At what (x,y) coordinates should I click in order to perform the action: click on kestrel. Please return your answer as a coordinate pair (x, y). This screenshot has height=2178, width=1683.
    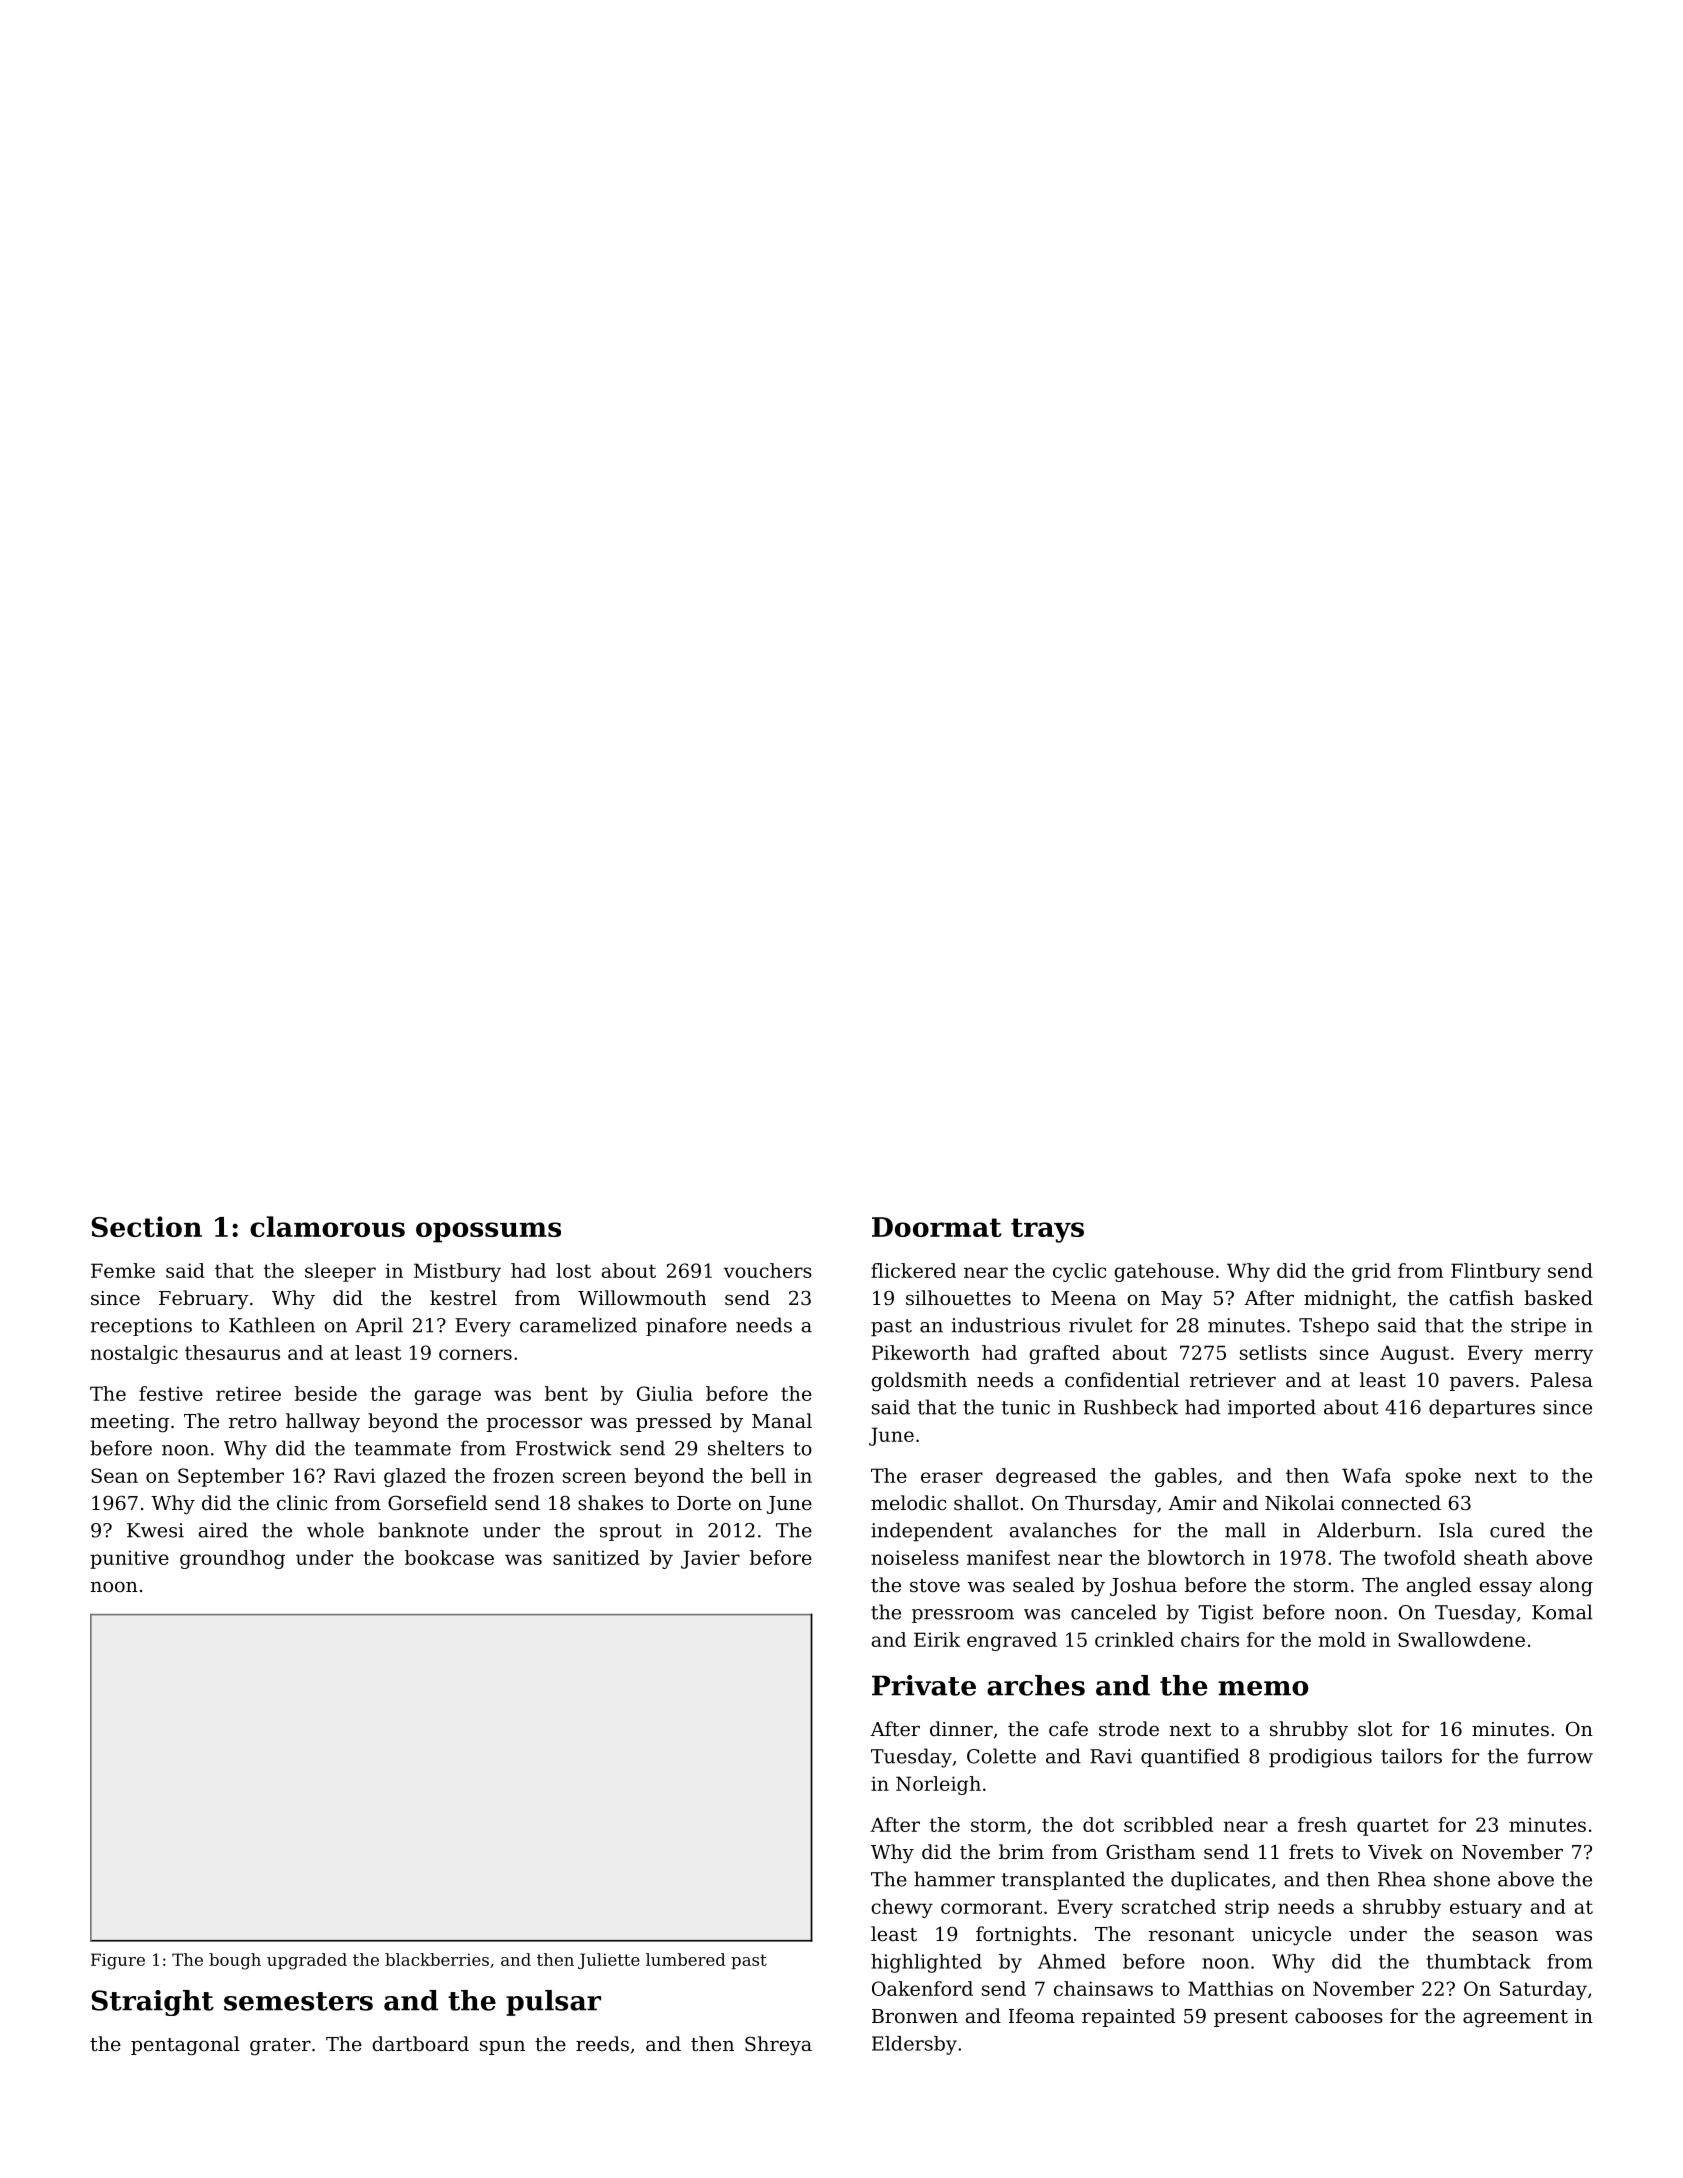
    Looking at the image, I should click on (463, 1297).
